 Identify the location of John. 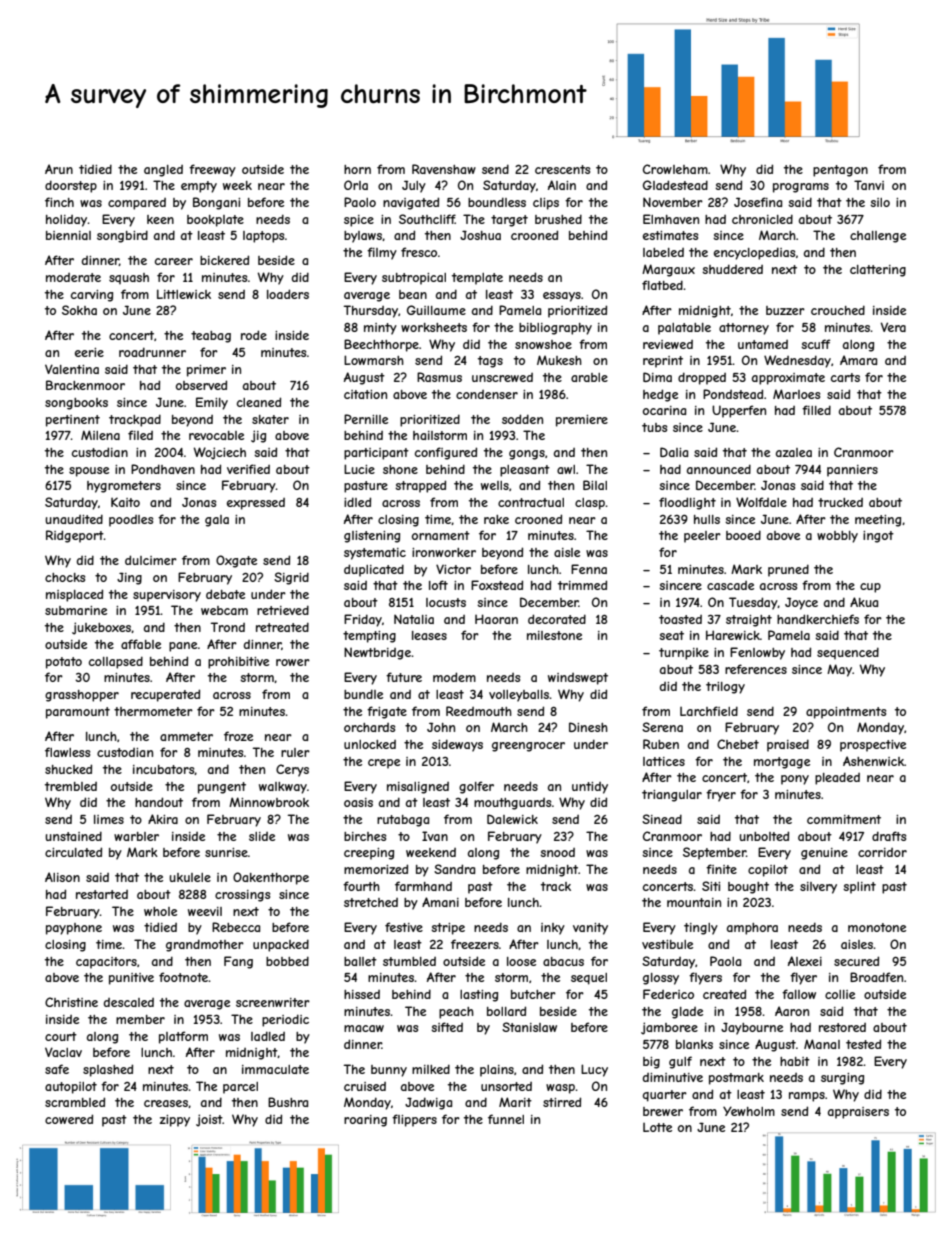
(441, 727).
